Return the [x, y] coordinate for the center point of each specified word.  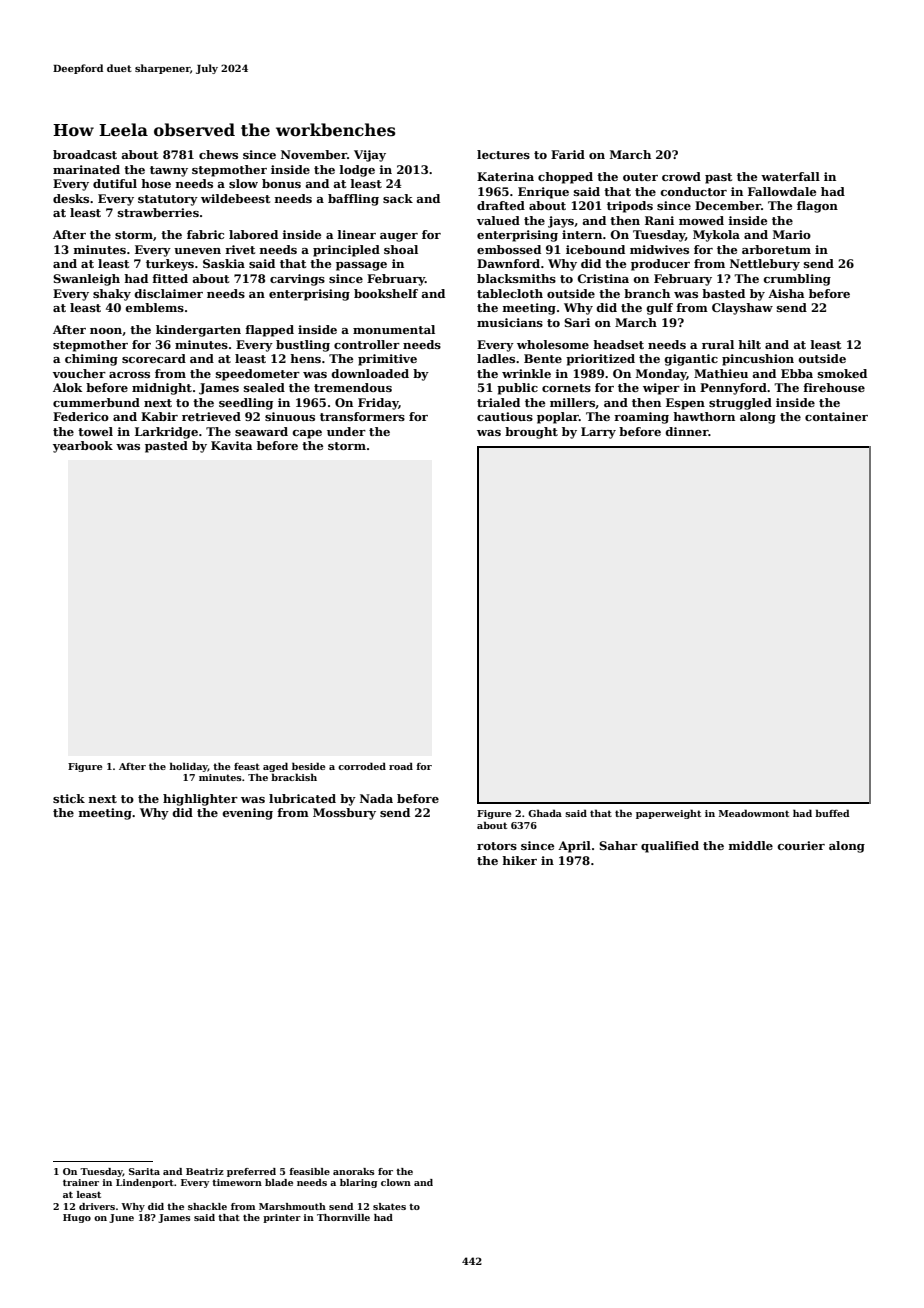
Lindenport [145, 1183]
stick [69, 798]
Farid [568, 154]
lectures [503, 154]
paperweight [668, 814]
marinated [86, 169]
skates [389, 1206]
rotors [497, 846]
